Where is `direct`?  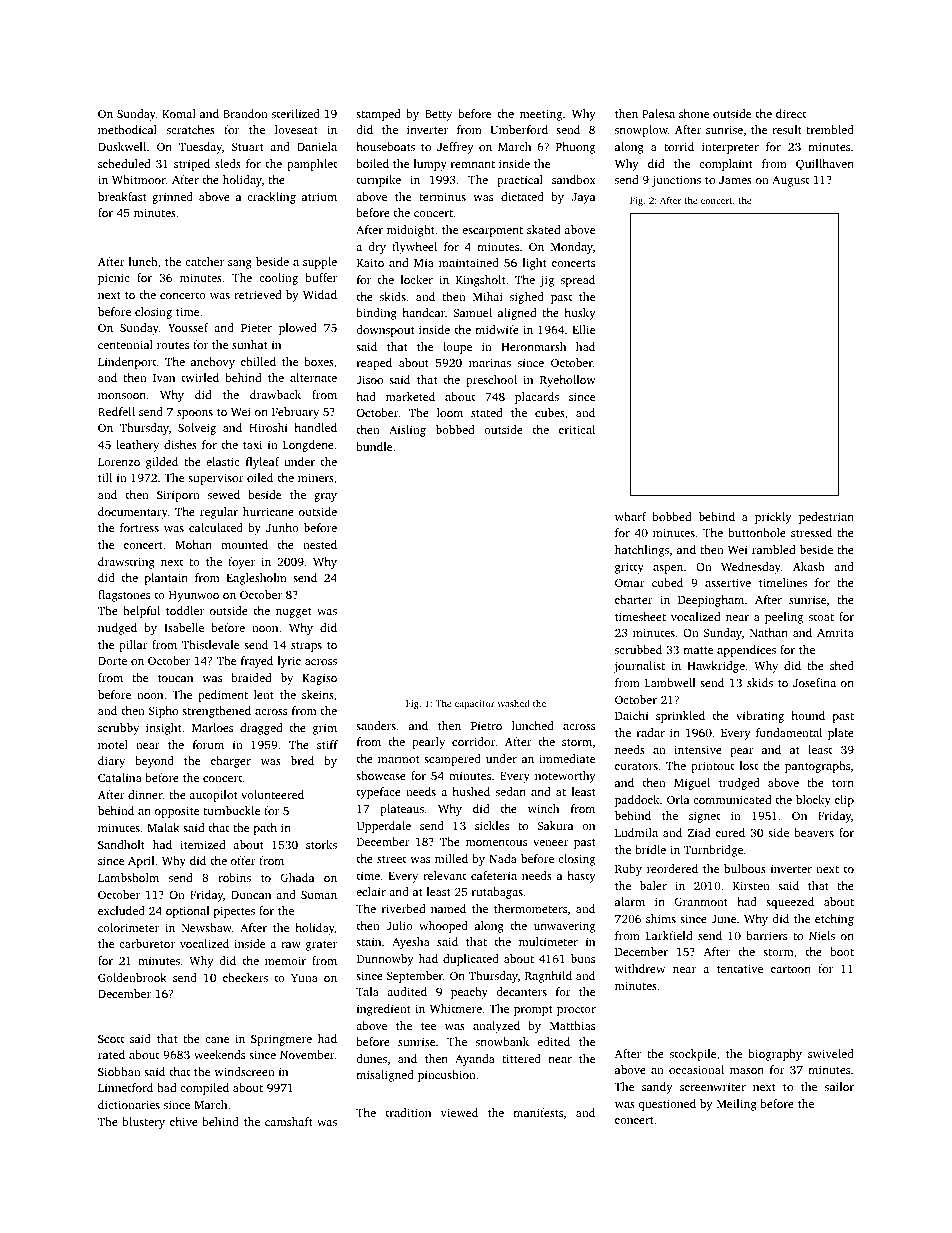 direct is located at coordinates (791, 113).
